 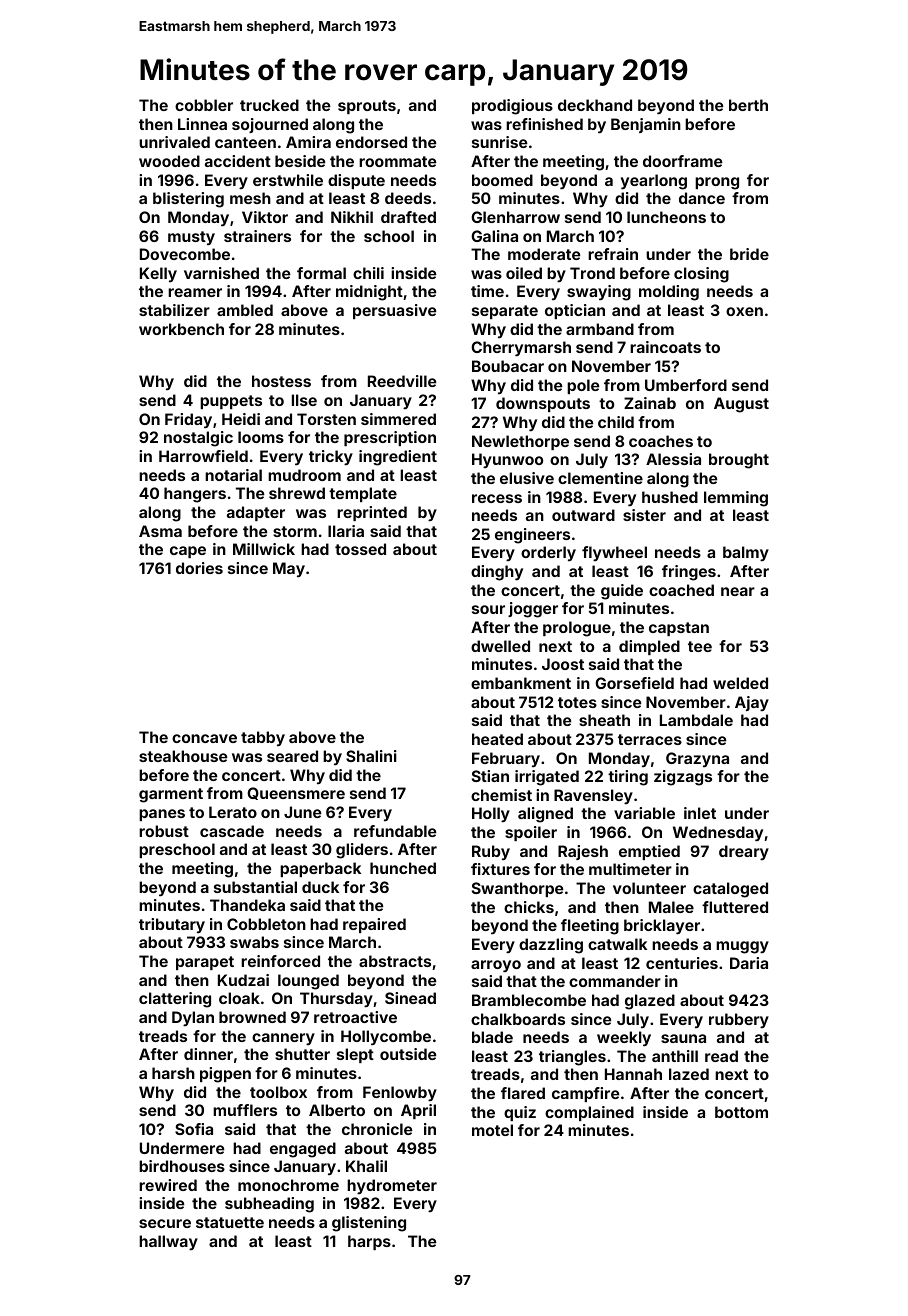 What do you see at coordinates (512, 107) in the document?
I see `prodigious` at bounding box center [512, 107].
